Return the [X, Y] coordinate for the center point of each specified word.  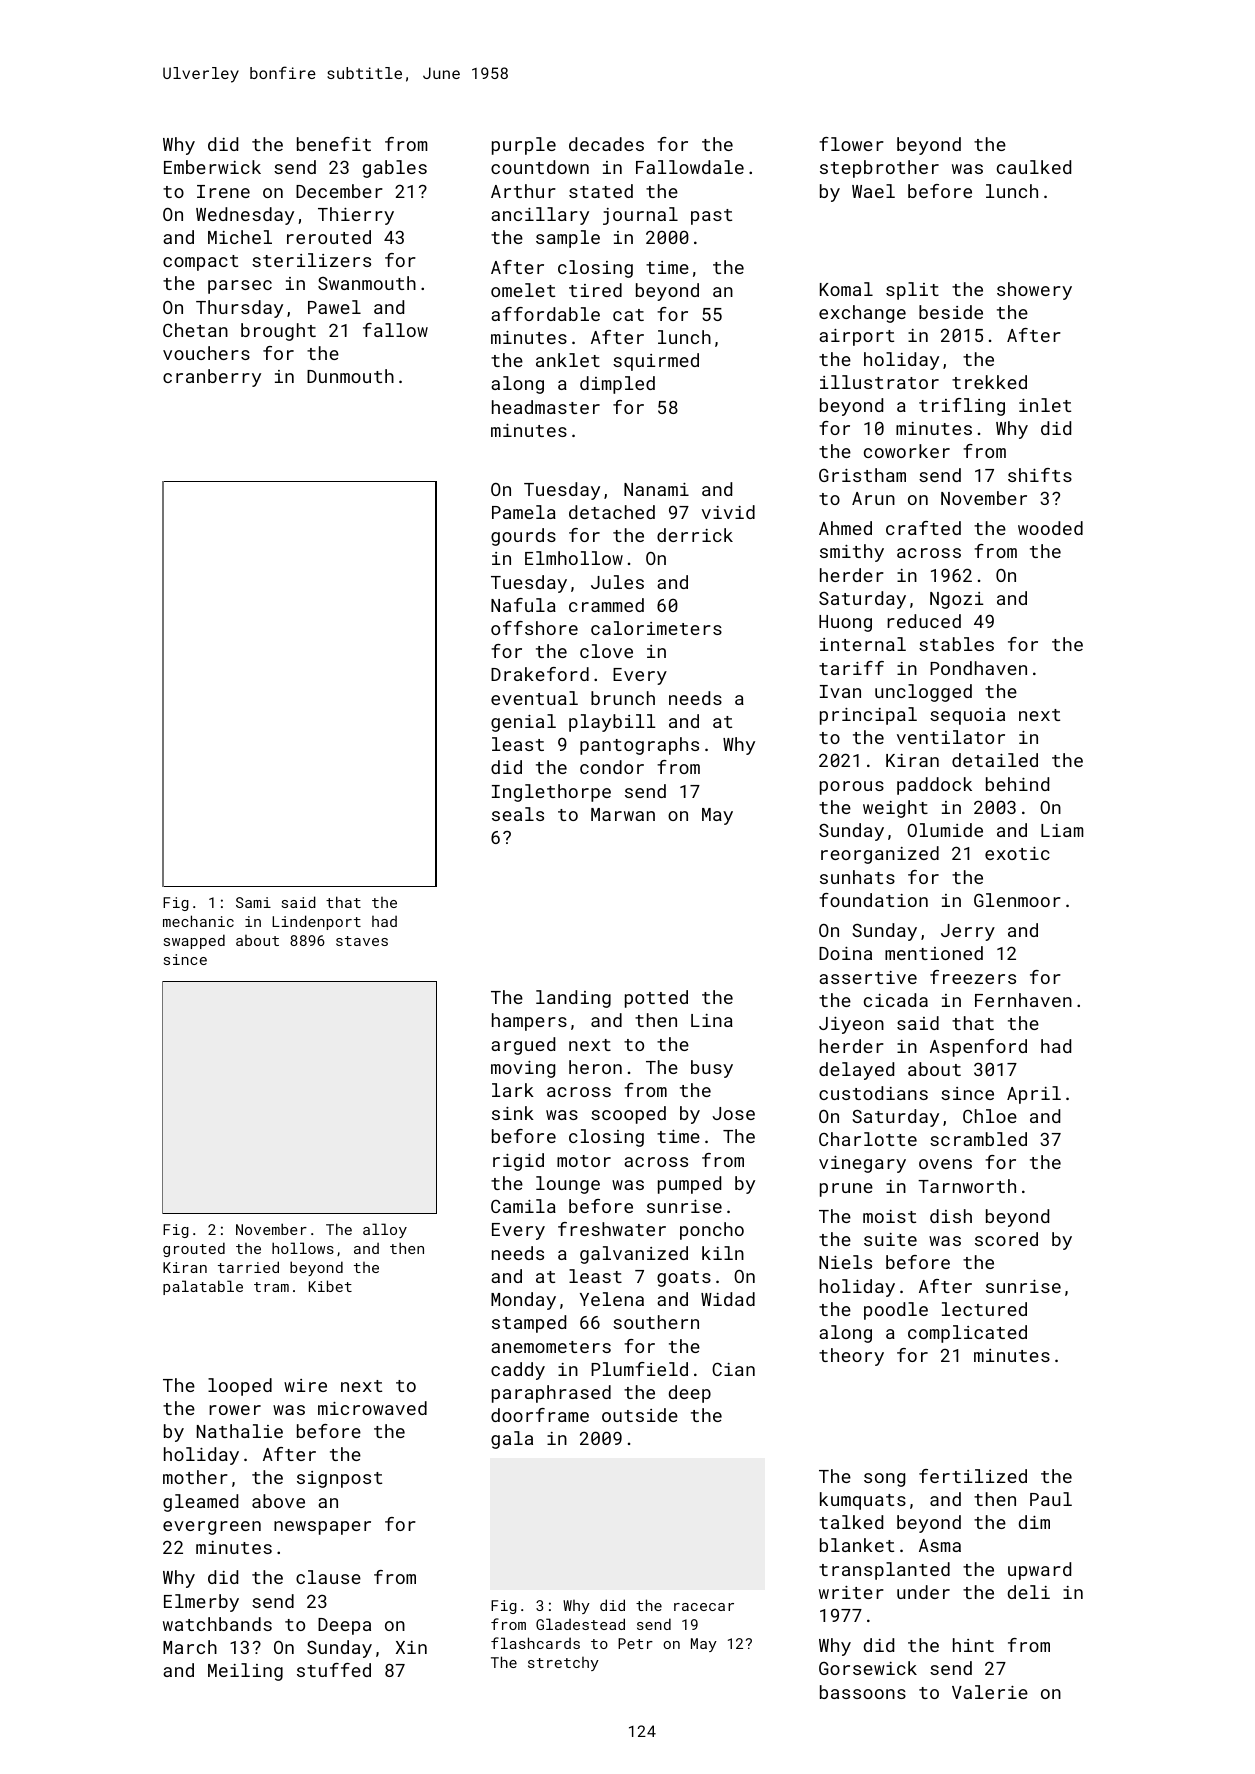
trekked [989, 382]
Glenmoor [1017, 900]
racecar [704, 1607]
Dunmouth [350, 376]
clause [328, 1577]
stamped [529, 1324]
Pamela [524, 512]
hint [973, 1645]
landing [573, 999]
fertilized [973, 1476]
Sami [253, 902]
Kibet [330, 1286]
